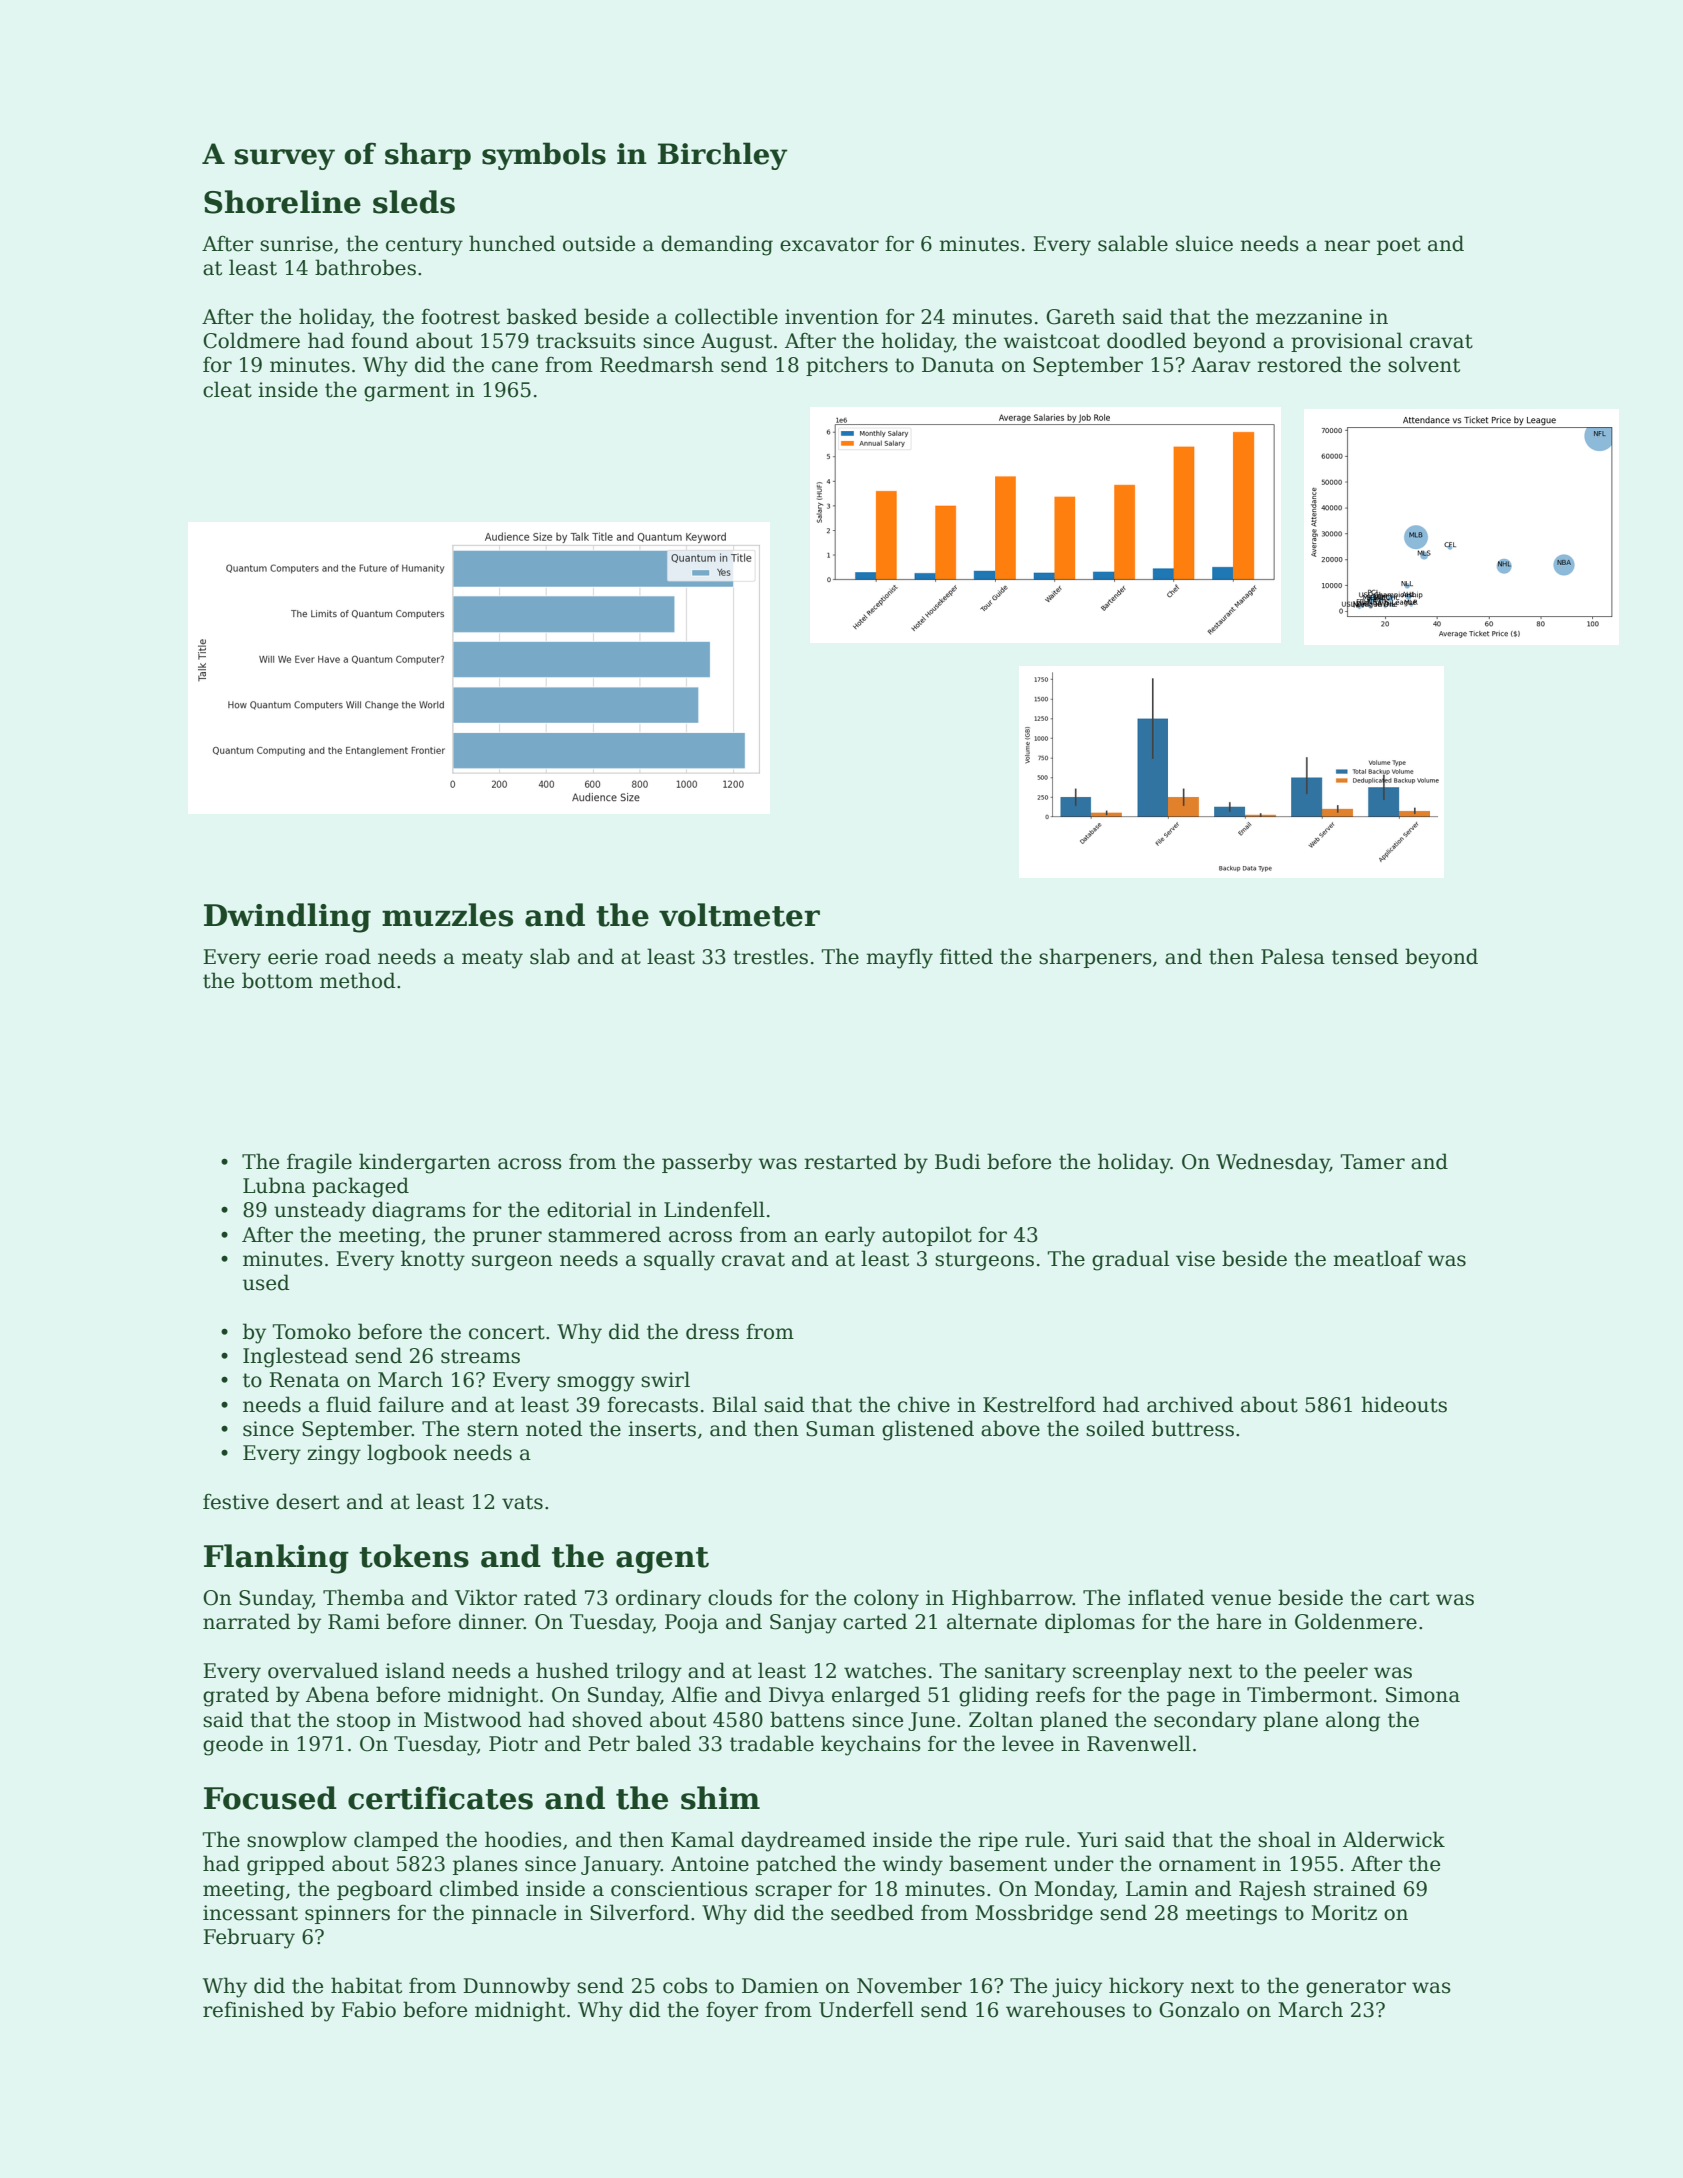  Describe the element at coordinates (1221, 365) in the screenshot. I see `Aarav` at that location.
